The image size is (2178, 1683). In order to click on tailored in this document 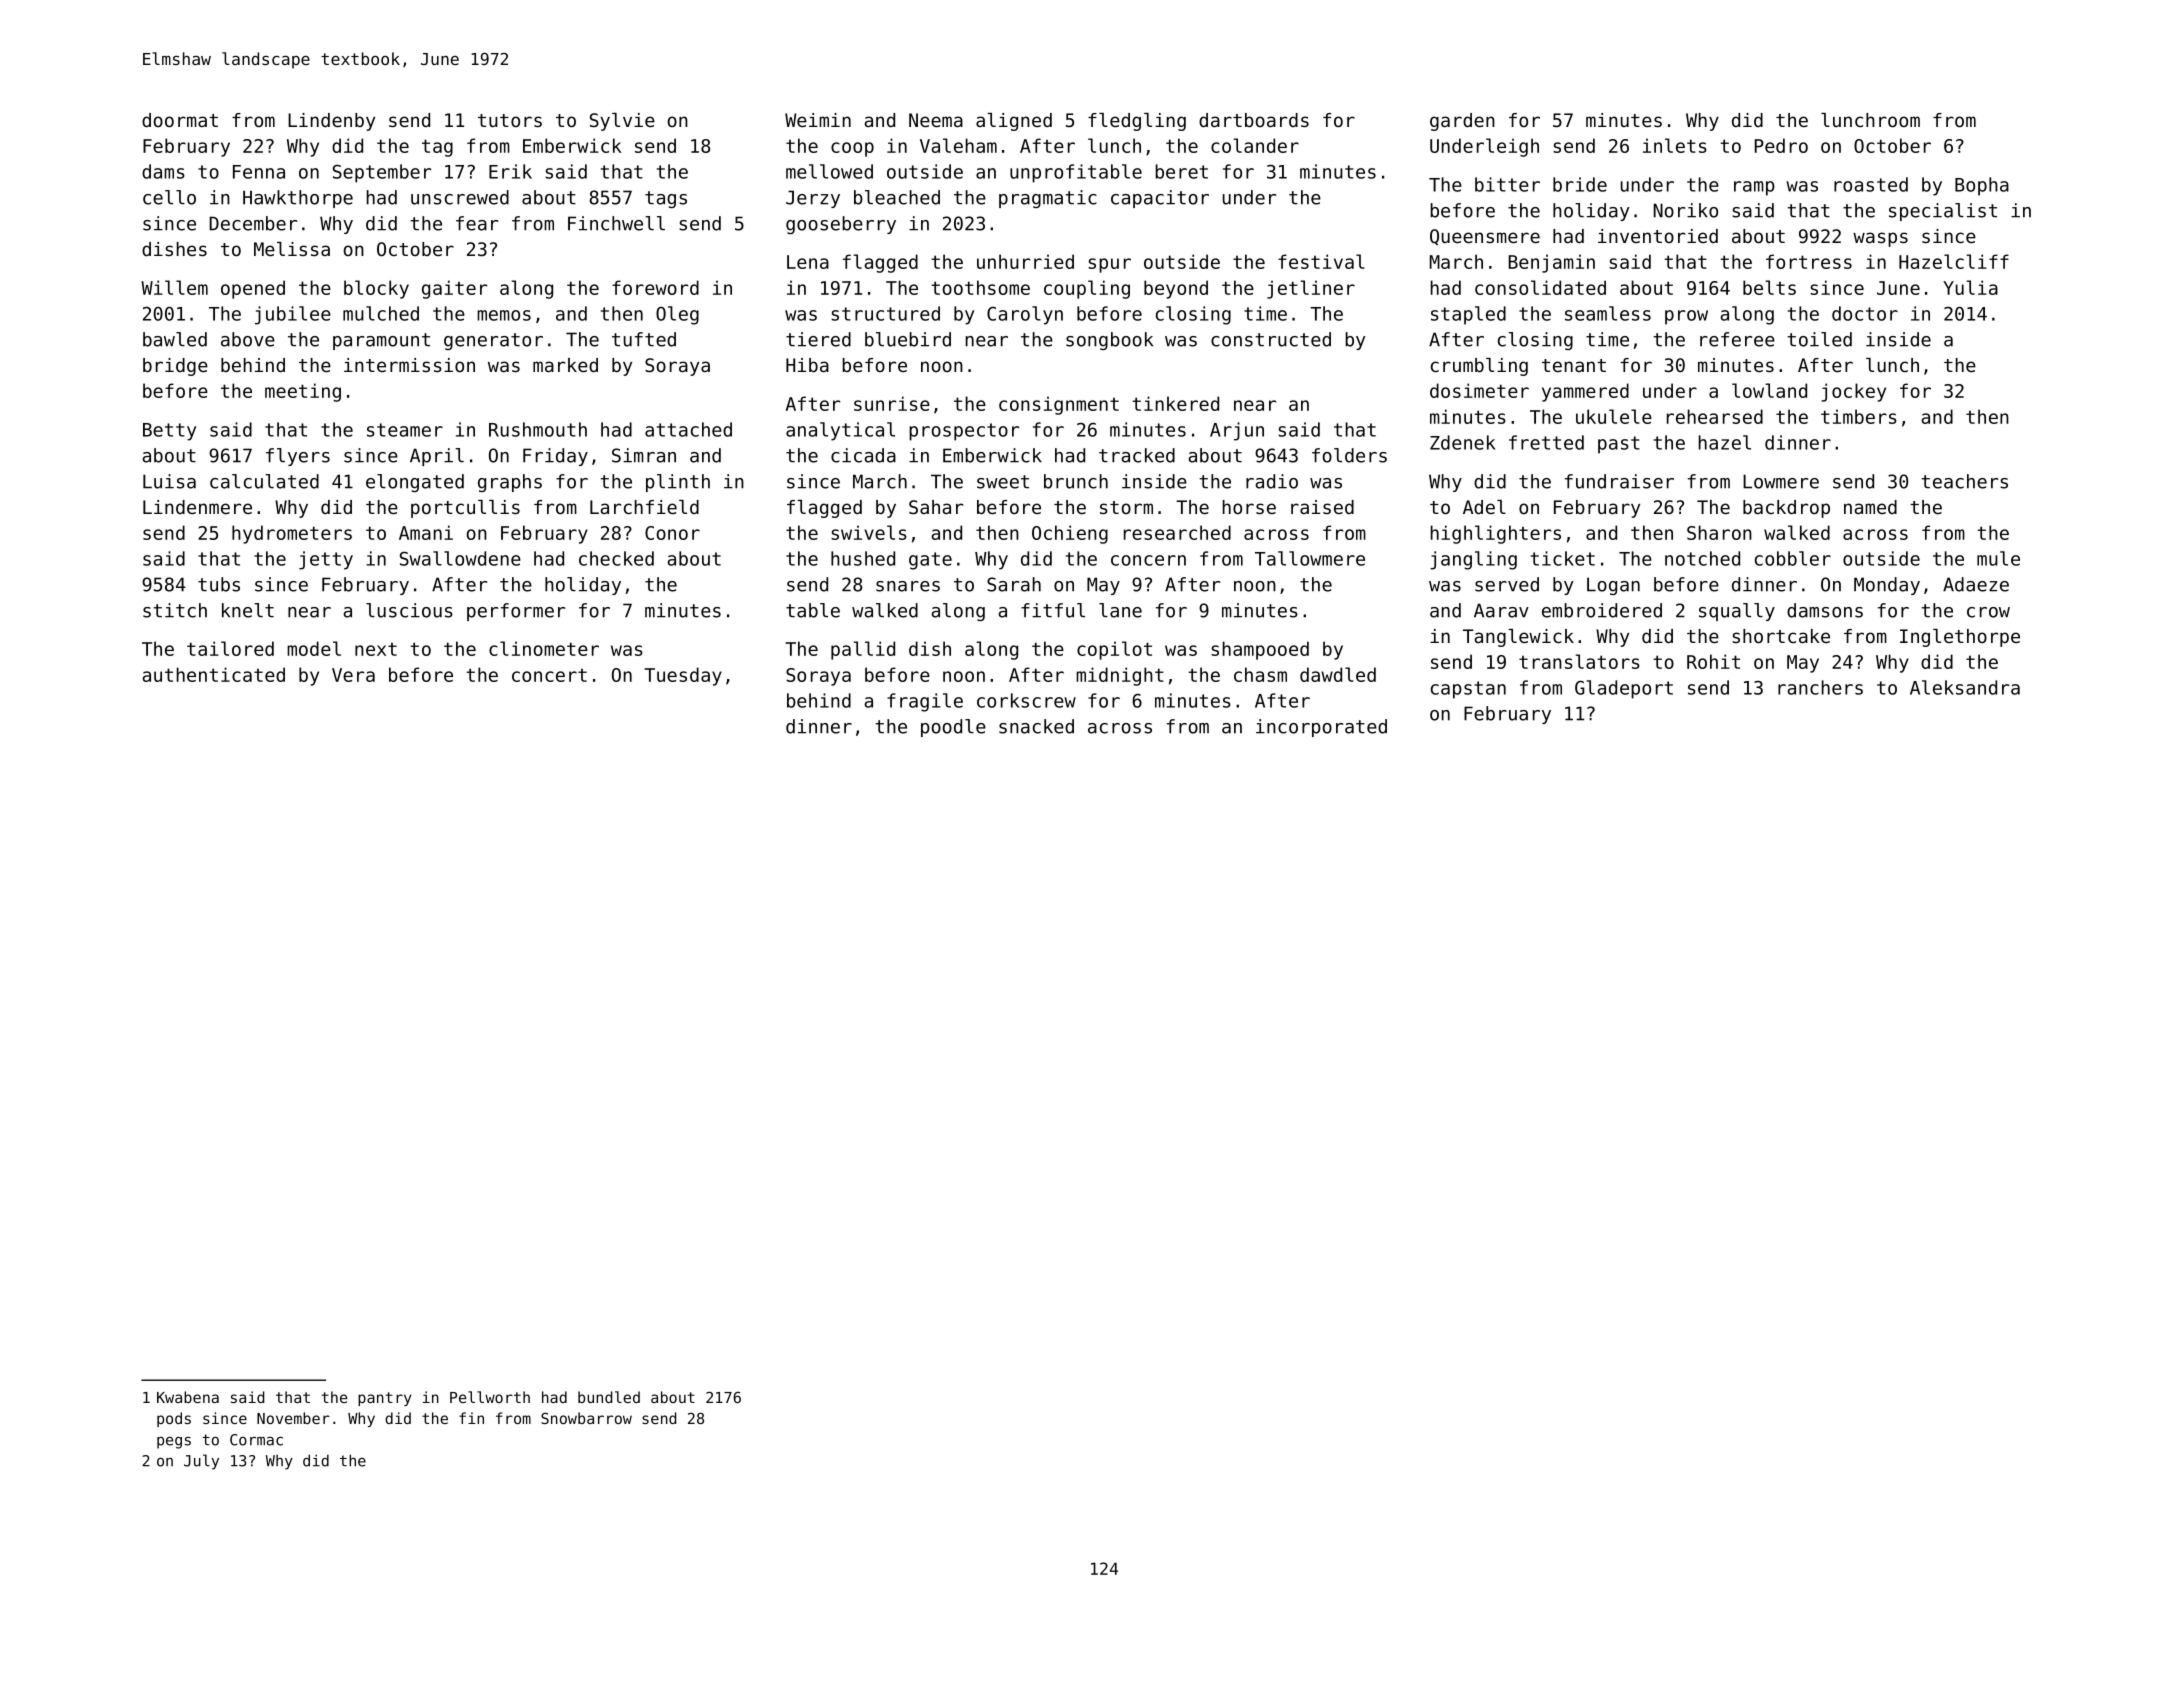, I will do `click(230, 648)`.
